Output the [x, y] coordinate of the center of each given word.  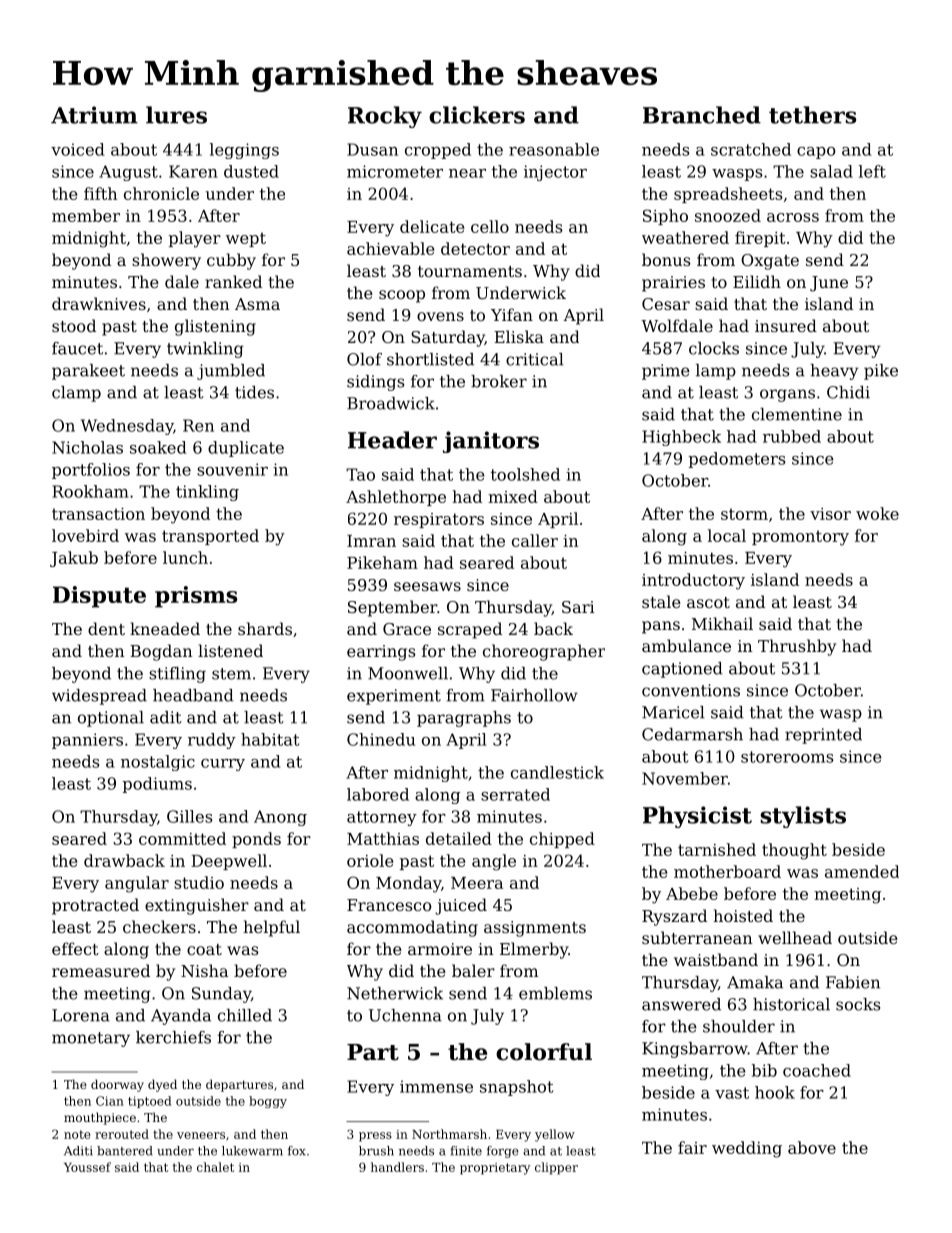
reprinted [823, 736]
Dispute [99, 597]
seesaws [427, 586]
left [872, 171]
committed [182, 838]
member [86, 215]
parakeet [88, 372]
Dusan [372, 149]
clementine [797, 414]
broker [499, 381]
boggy [268, 1102]
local [727, 535]
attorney [382, 818]
